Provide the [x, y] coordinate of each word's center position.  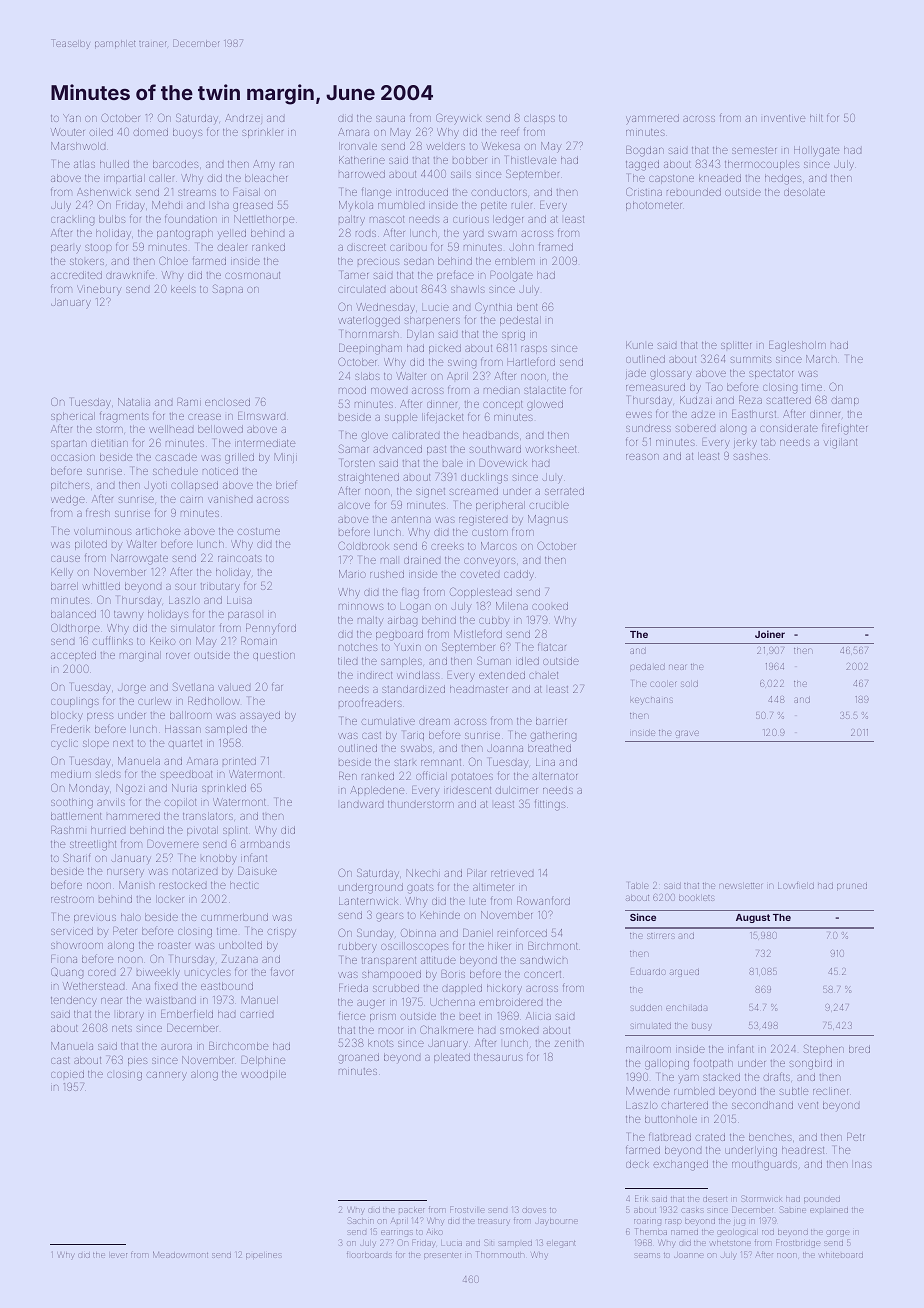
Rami [189, 402]
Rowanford [543, 901]
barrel [64, 586]
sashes [751, 457]
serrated [564, 491]
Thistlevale [531, 160]
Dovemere [173, 844]
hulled [114, 164]
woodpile [263, 1075]
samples [401, 662]
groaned [358, 1058]
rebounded [694, 192]
